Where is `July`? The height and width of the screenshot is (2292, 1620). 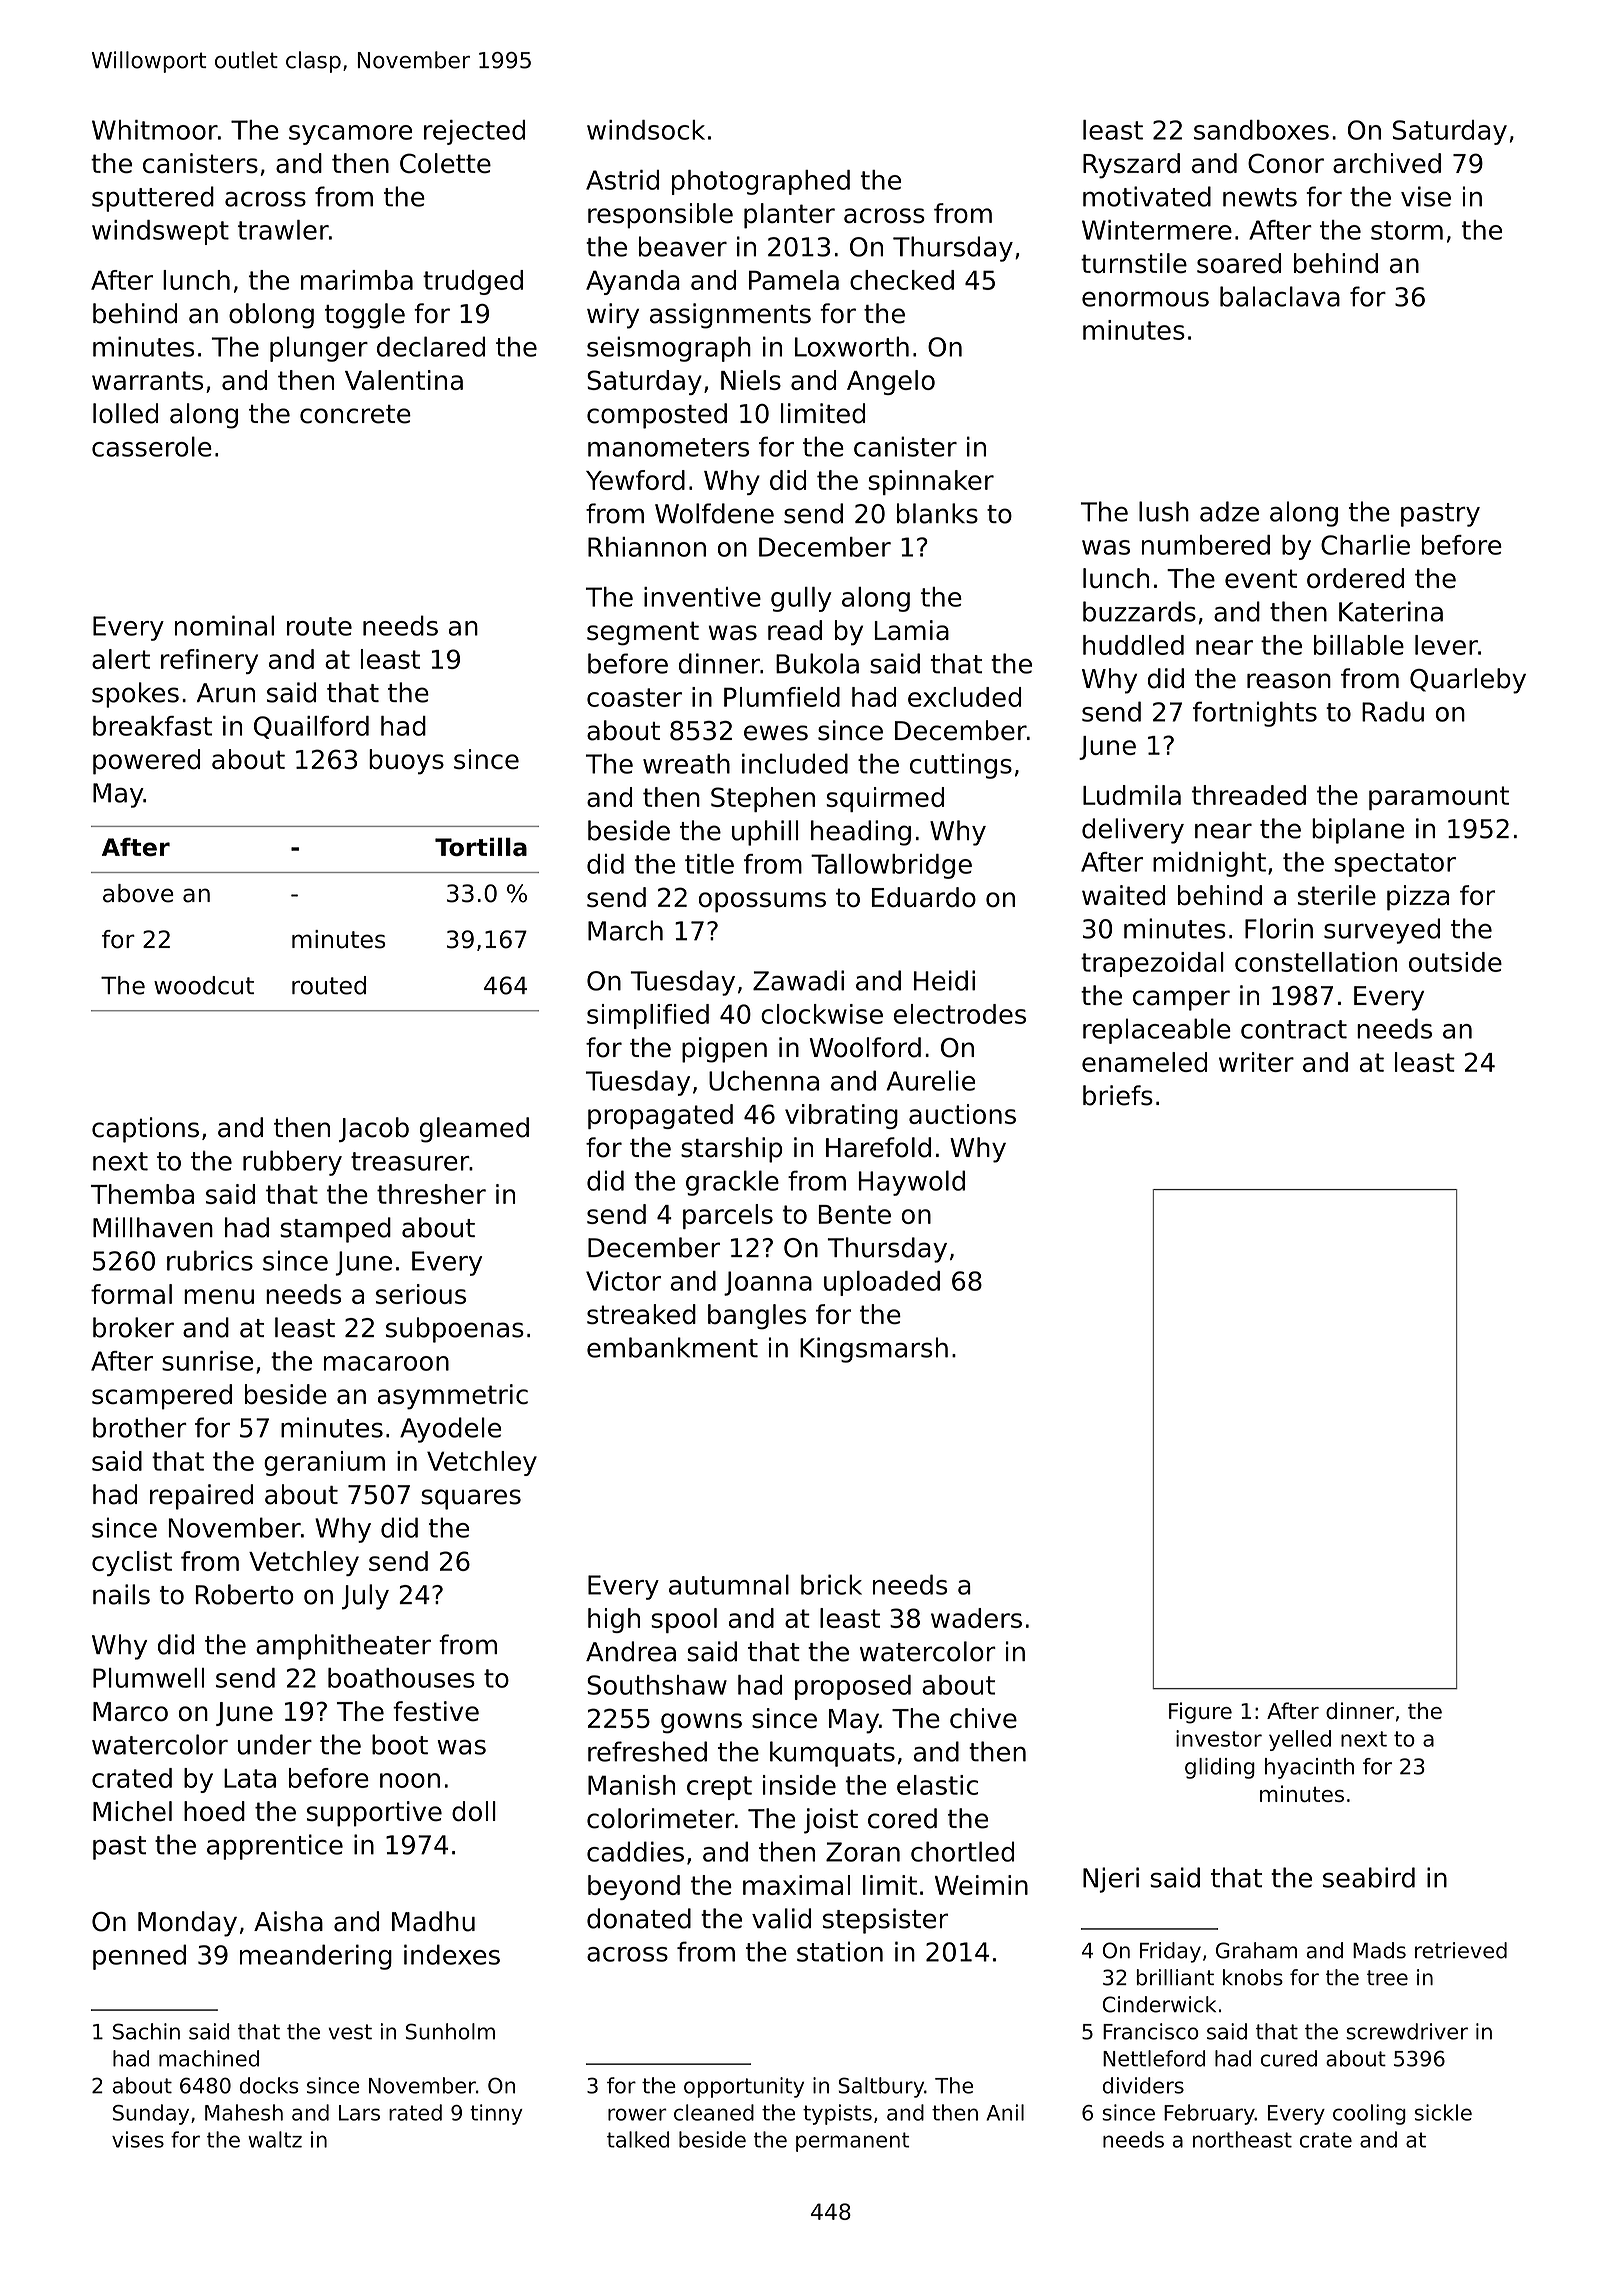 July is located at coordinates (365, 1597).
